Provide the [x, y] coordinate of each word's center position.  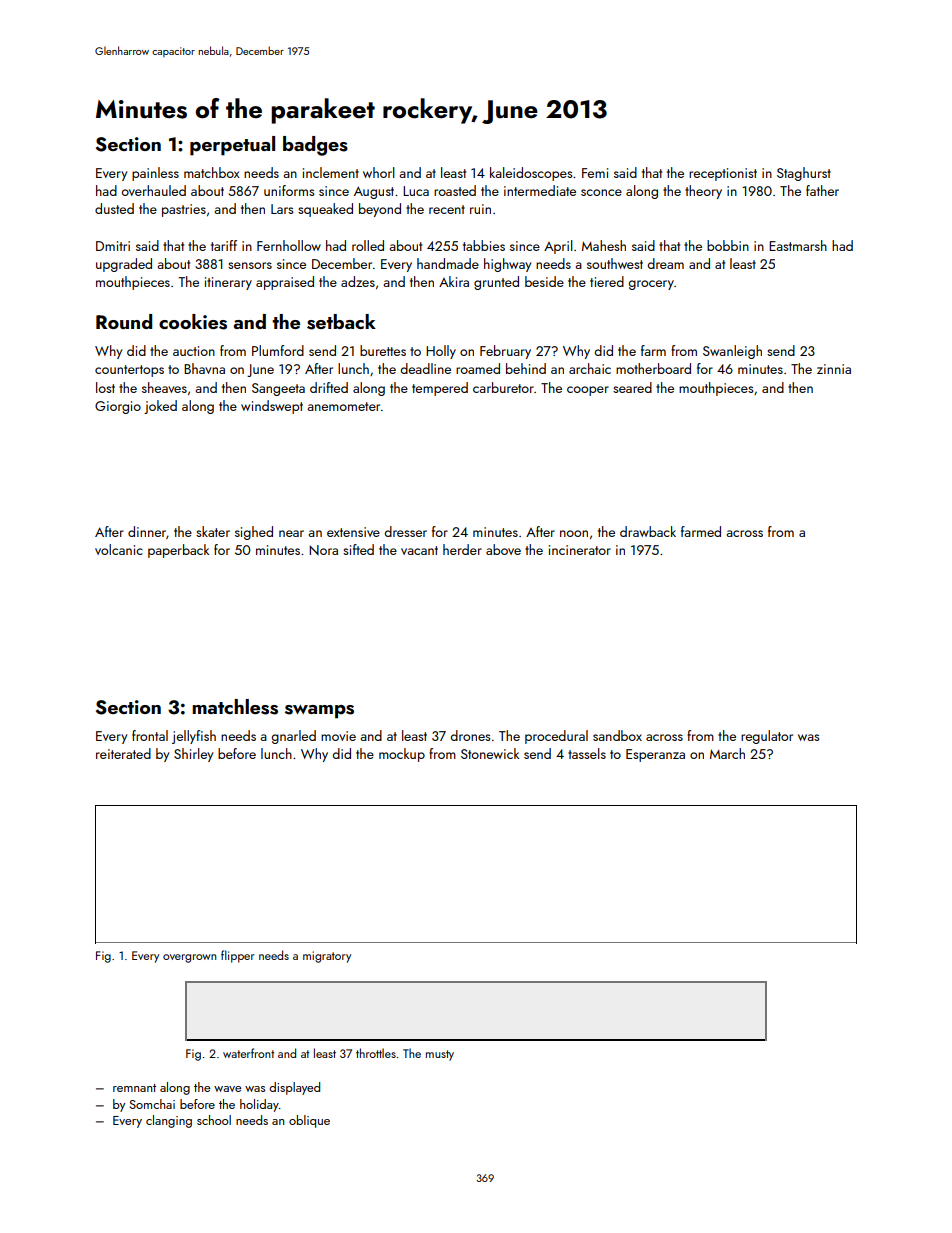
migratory [327, 957]
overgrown [189, 958]
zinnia [834, 369]
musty [440, 1055]
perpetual [232, 146]
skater [213, 531]
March [727, 753]
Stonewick [490, 753]
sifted [358, 549]
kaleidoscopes [531, 174]
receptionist [723, 174]
